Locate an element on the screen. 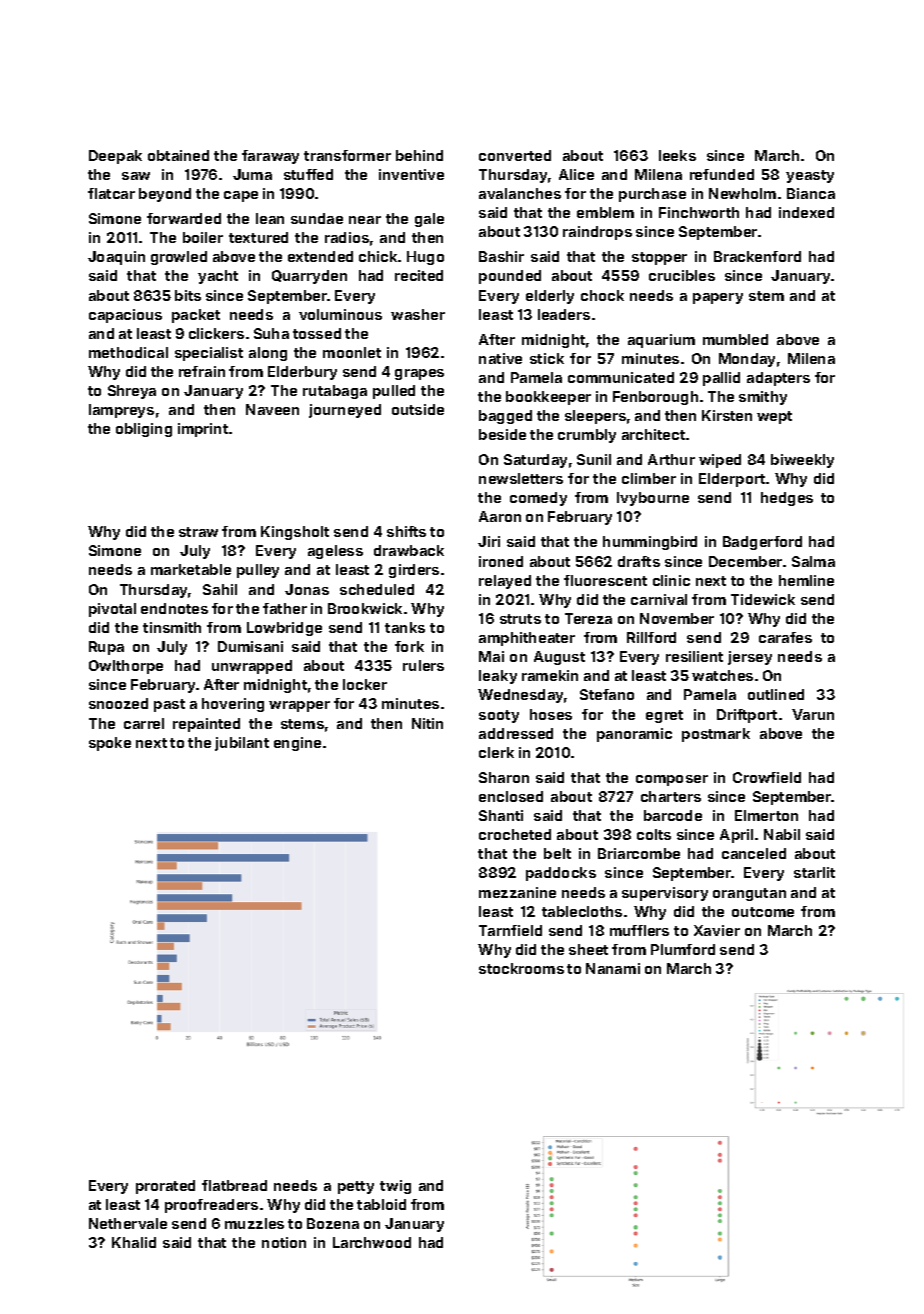 The width and height of the screenshot is (924, 1314). Deepak is located at coordinates (115, 157).
